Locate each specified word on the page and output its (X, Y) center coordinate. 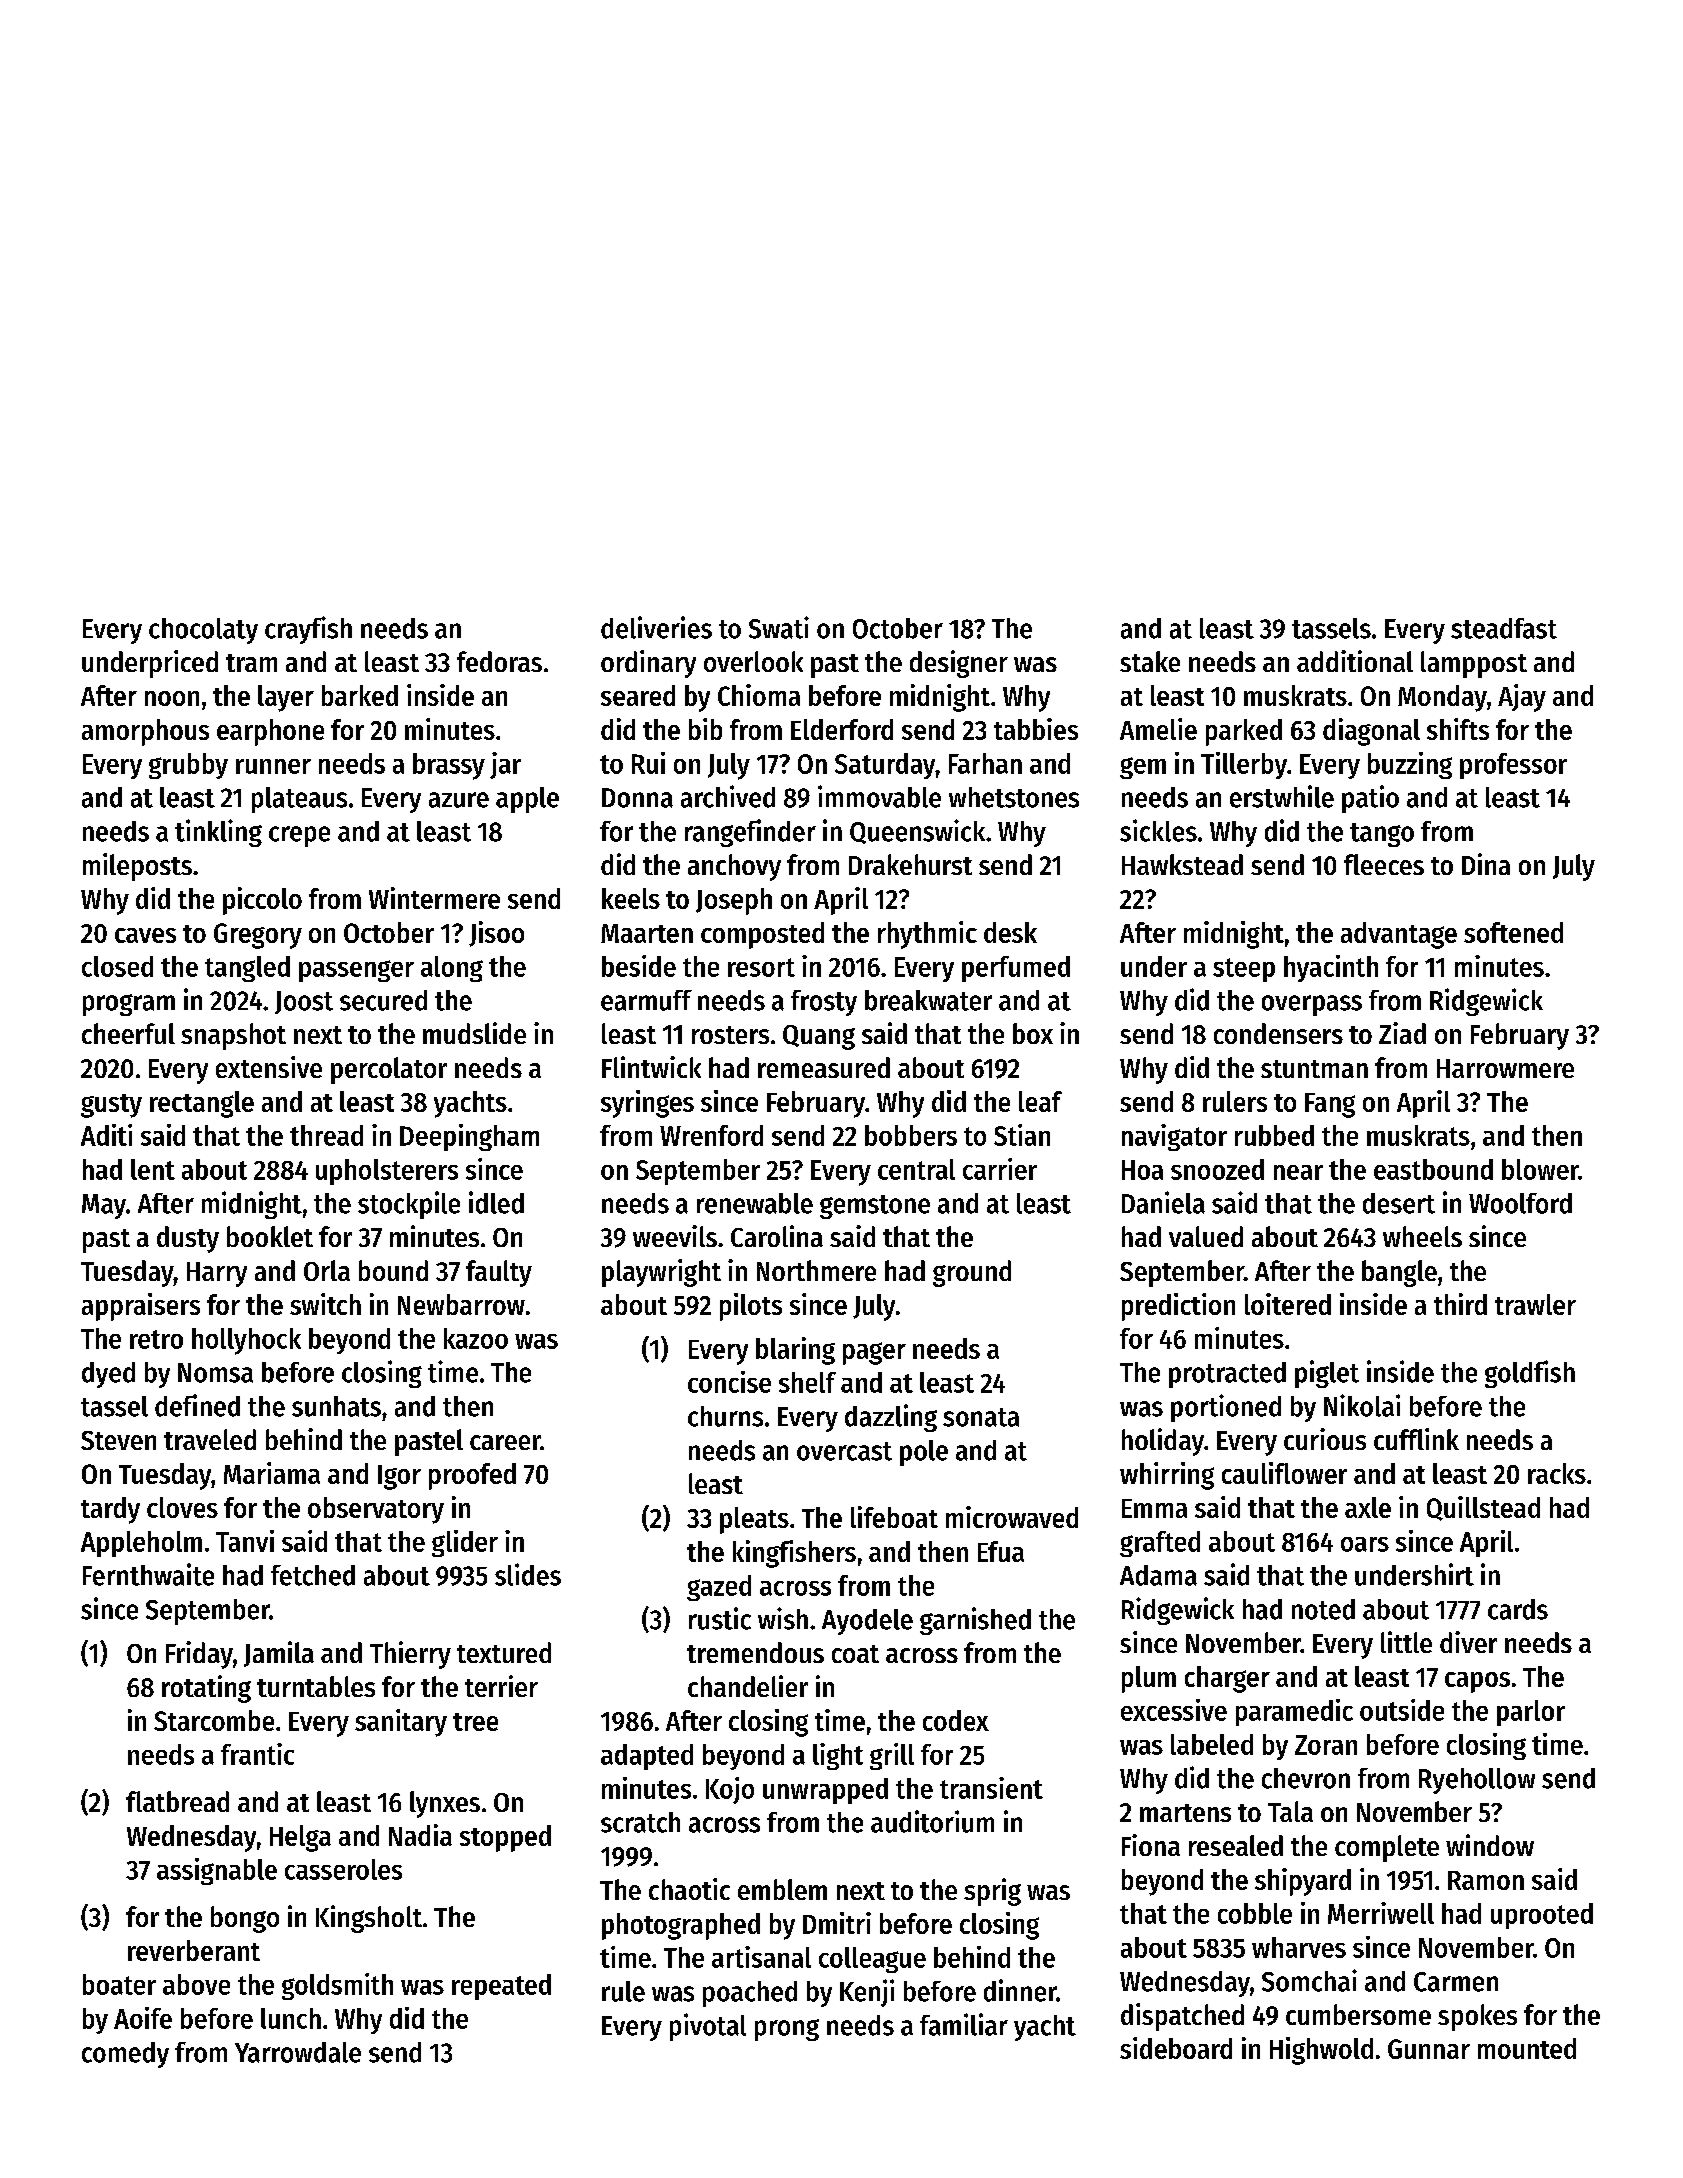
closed (117, 966)
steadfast (1504, 628)
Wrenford (711, 1135)
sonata (981, 1417)
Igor (399, 1477)
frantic (257, 1754)
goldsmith (337, 1986)
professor (1513, 766)
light (838, 1756)
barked (360, 695)
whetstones (1014, 797)
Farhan (985, 763)
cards (1518, 1609)
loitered (1288, 1304)
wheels (1422, 1236)
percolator (389, 1070)
